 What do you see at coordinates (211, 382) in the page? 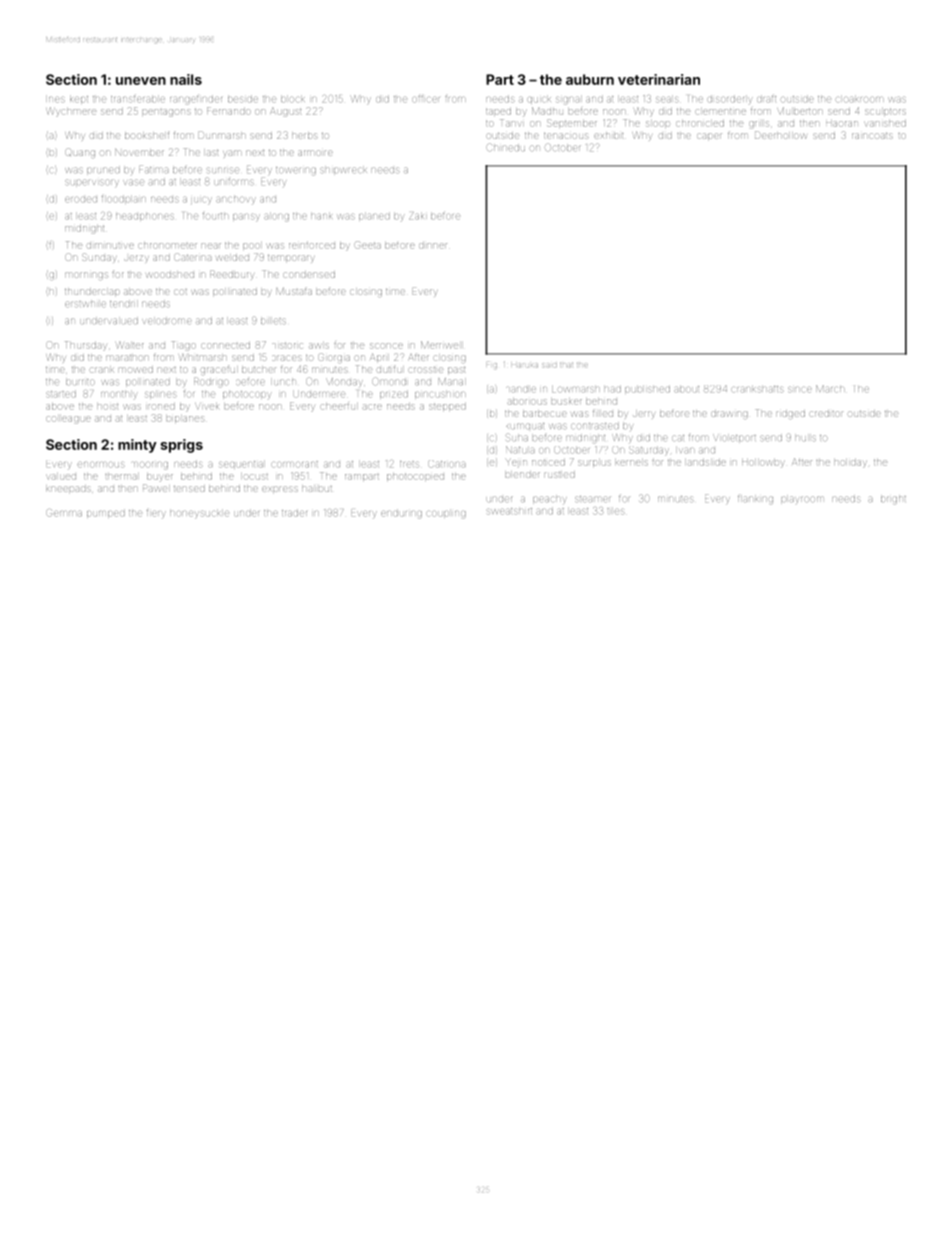
I see `Rodrigo` at bounding box center [211, 382].
